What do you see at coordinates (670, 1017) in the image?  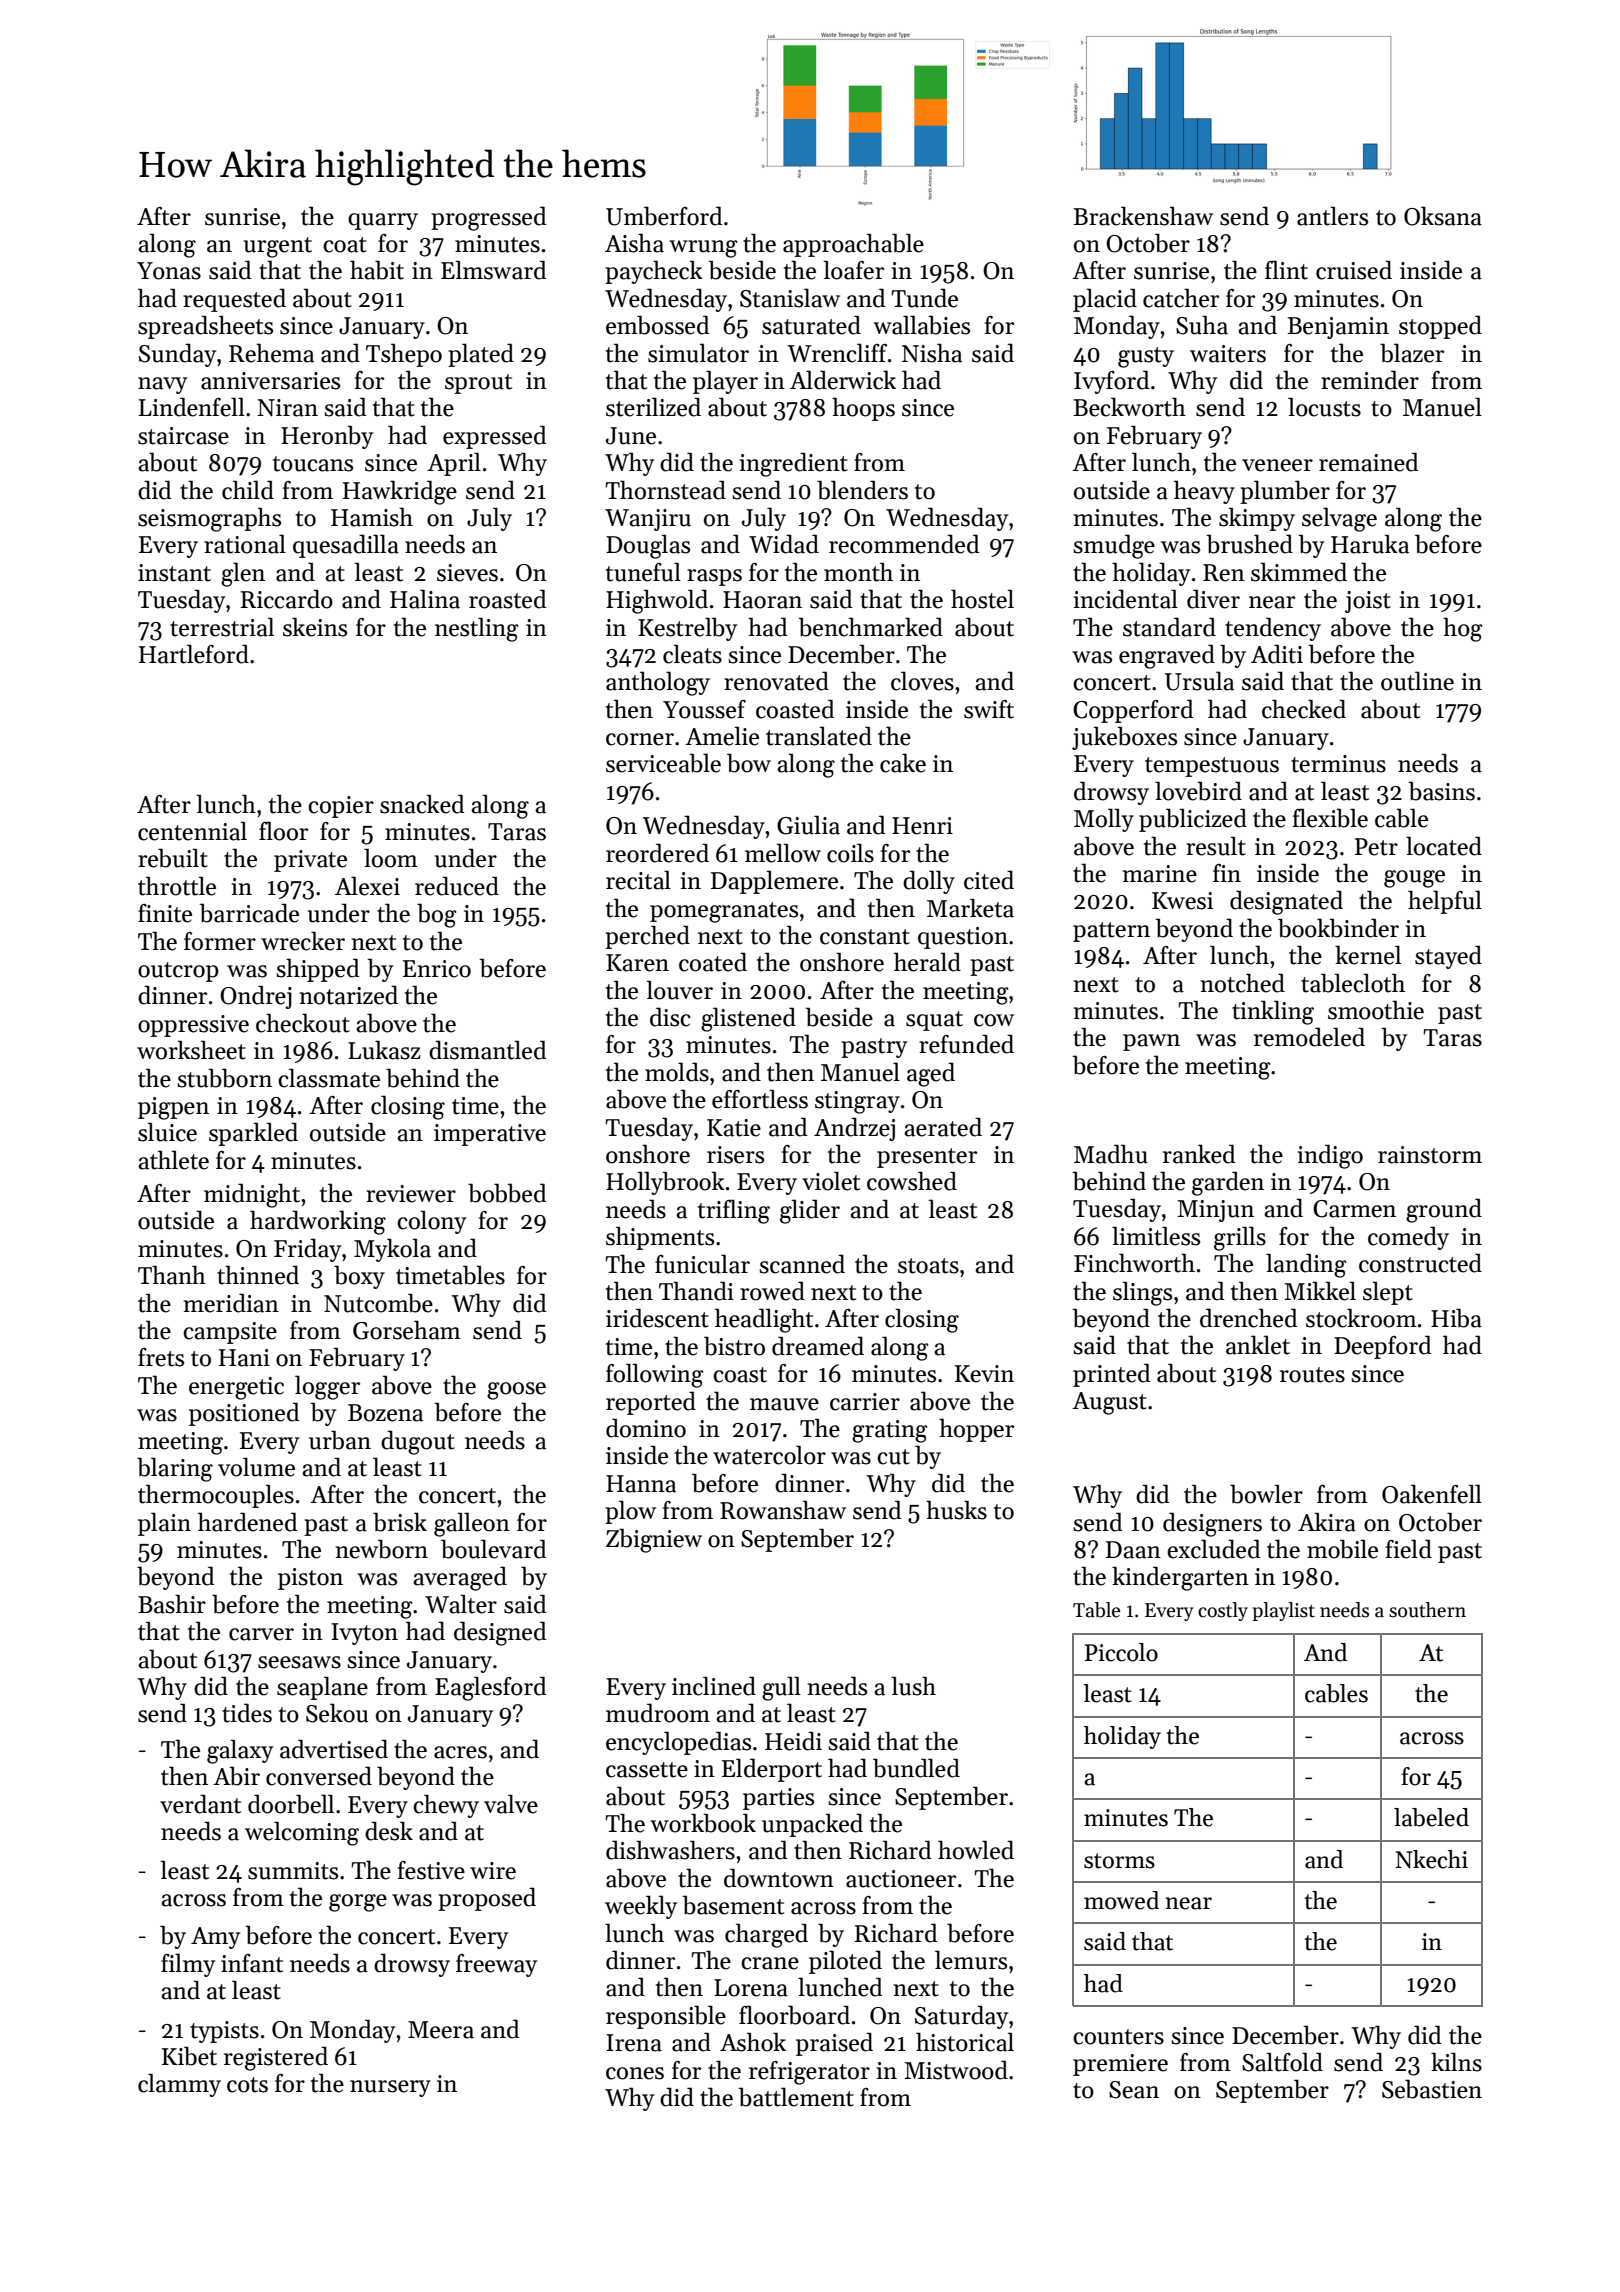 I see `disc` at bounding box center [670, 1017].
